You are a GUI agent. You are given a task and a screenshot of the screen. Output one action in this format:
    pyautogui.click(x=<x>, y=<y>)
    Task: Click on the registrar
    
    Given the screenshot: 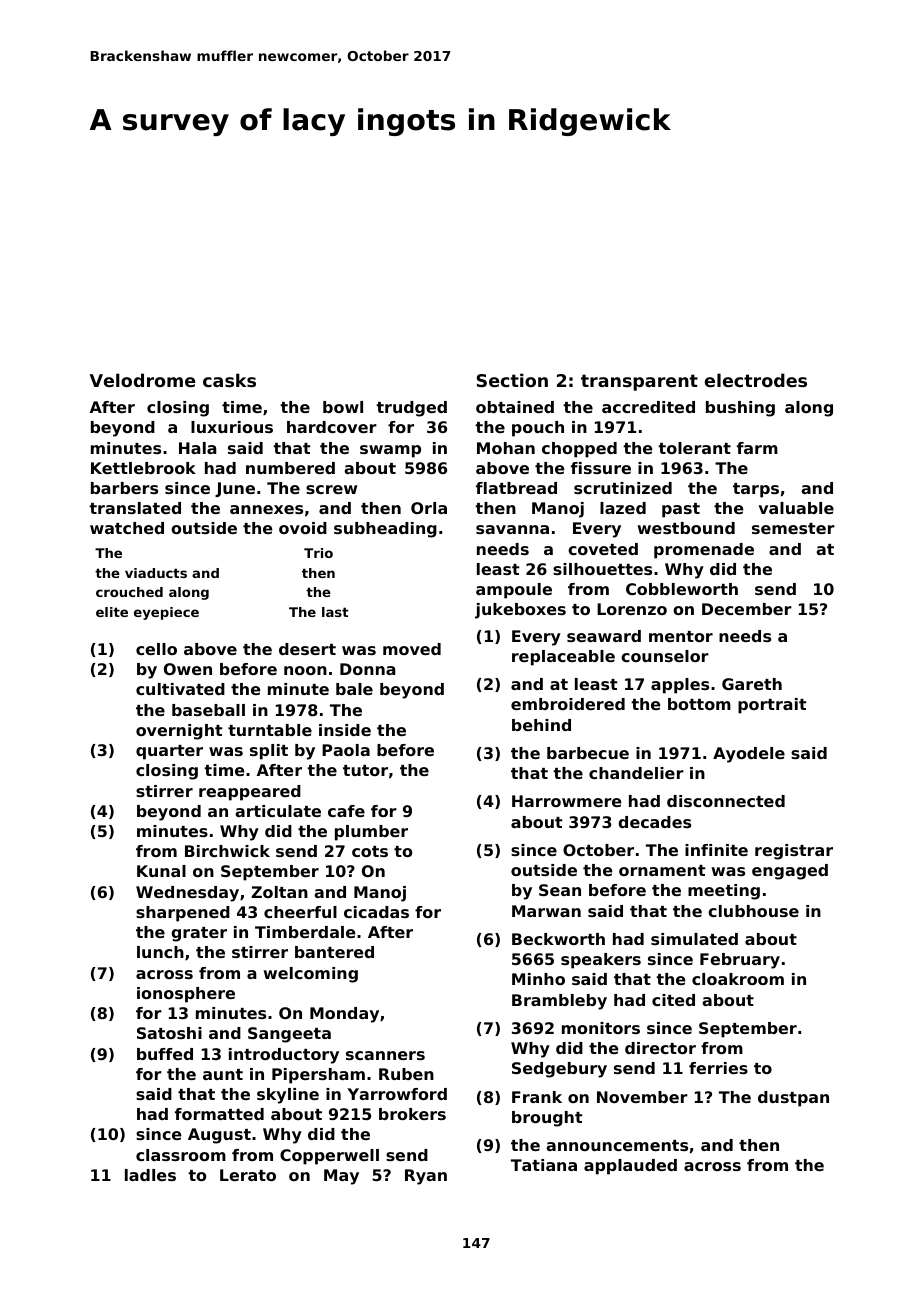 What is the action you would take?
    pyautogui.click(x=794, y=852)
